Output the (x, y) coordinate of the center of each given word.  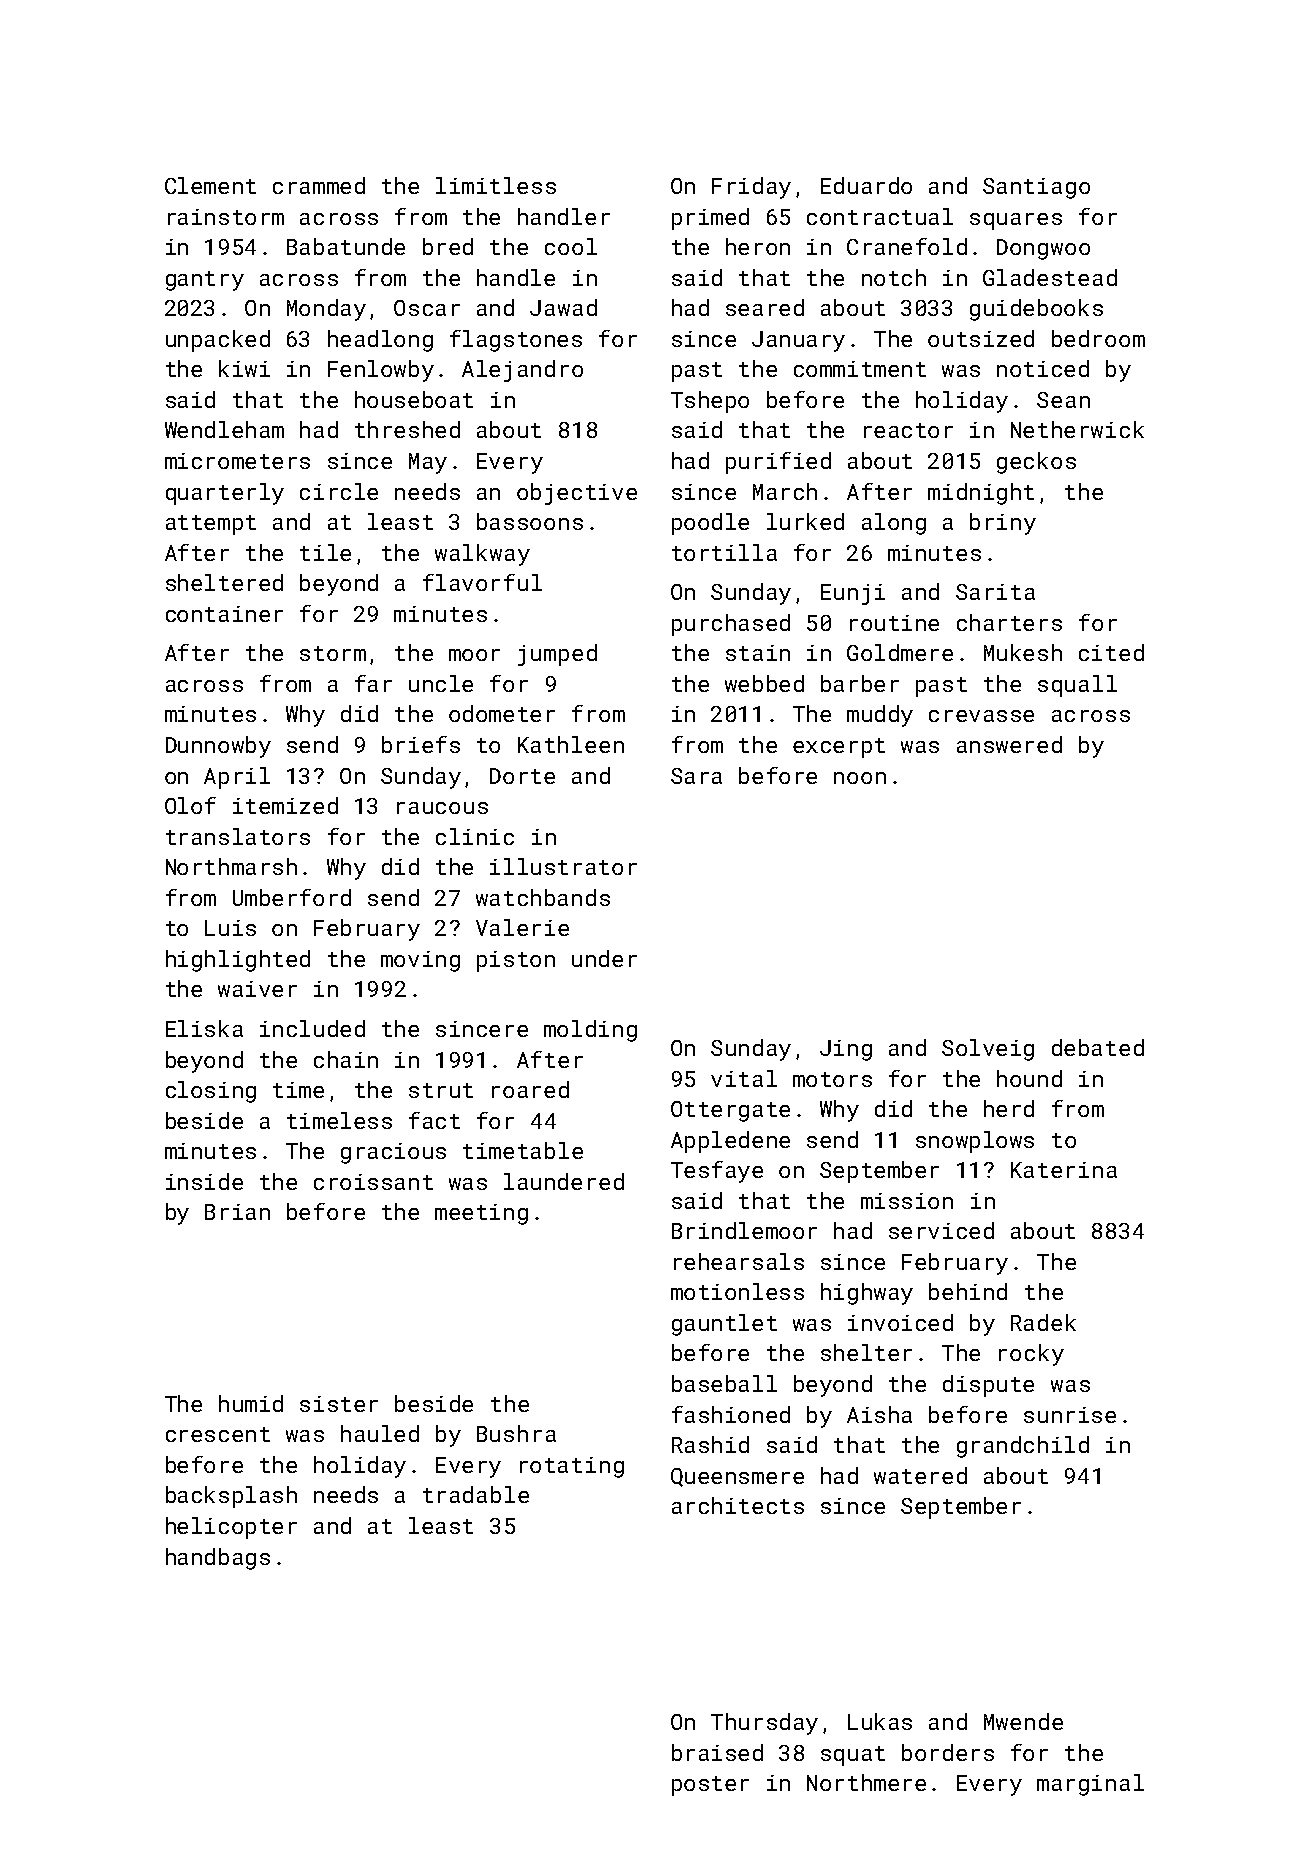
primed (710, 219)
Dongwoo (1043, 249)
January (798, 341)
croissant (373, 1182)
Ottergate (730, 1111)
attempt (211, 525)
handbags (218, 1559)
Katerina (1064, 1170)
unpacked (218, 341)
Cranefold (907, 246)
